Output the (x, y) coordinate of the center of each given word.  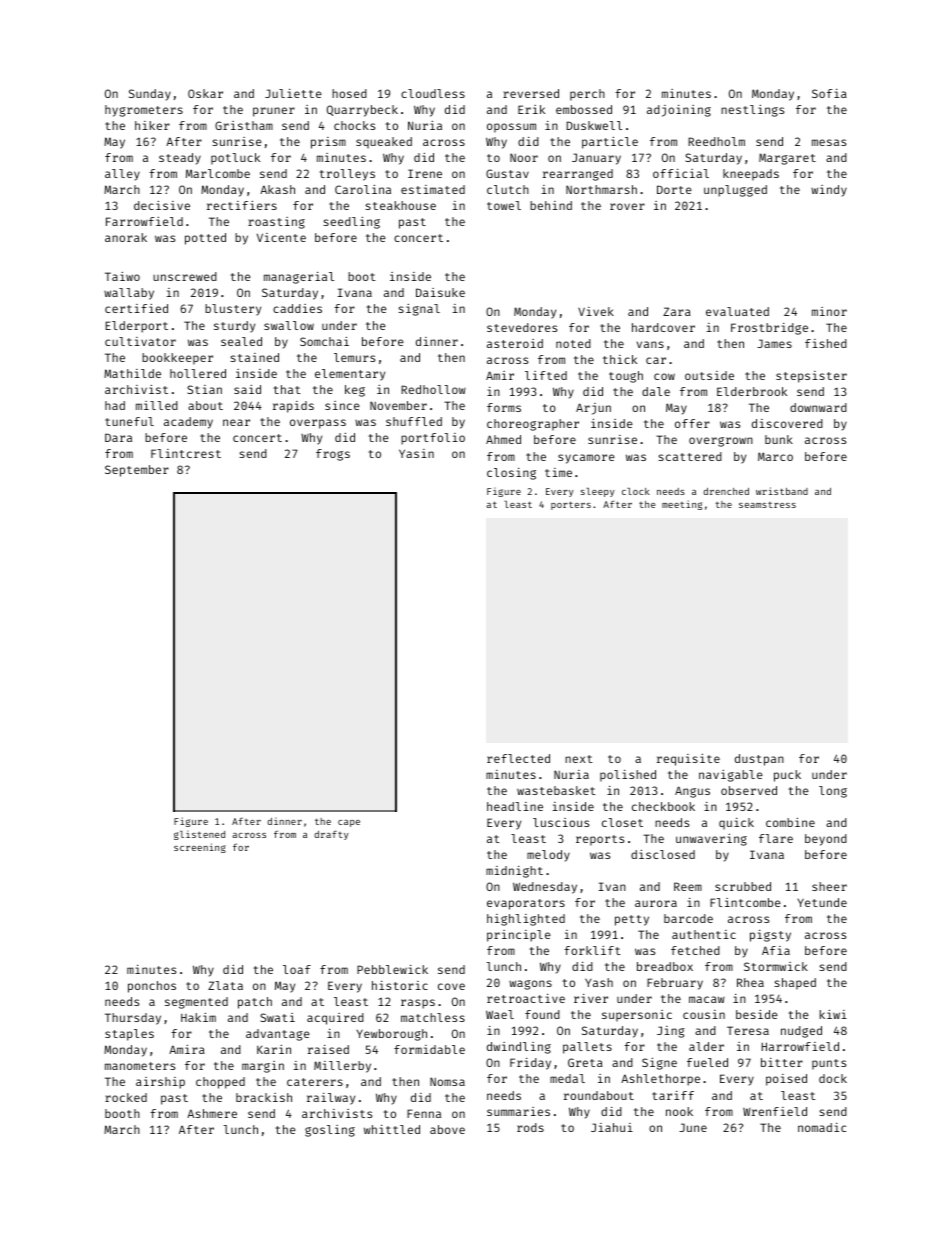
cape (349, 823)
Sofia (829, 93)
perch (587, 95)
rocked (126, 1097)
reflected (518, 758)
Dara (118, 437)
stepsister (811, 377)
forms (504, 407)
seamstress (767, 505)
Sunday (150, 95)
